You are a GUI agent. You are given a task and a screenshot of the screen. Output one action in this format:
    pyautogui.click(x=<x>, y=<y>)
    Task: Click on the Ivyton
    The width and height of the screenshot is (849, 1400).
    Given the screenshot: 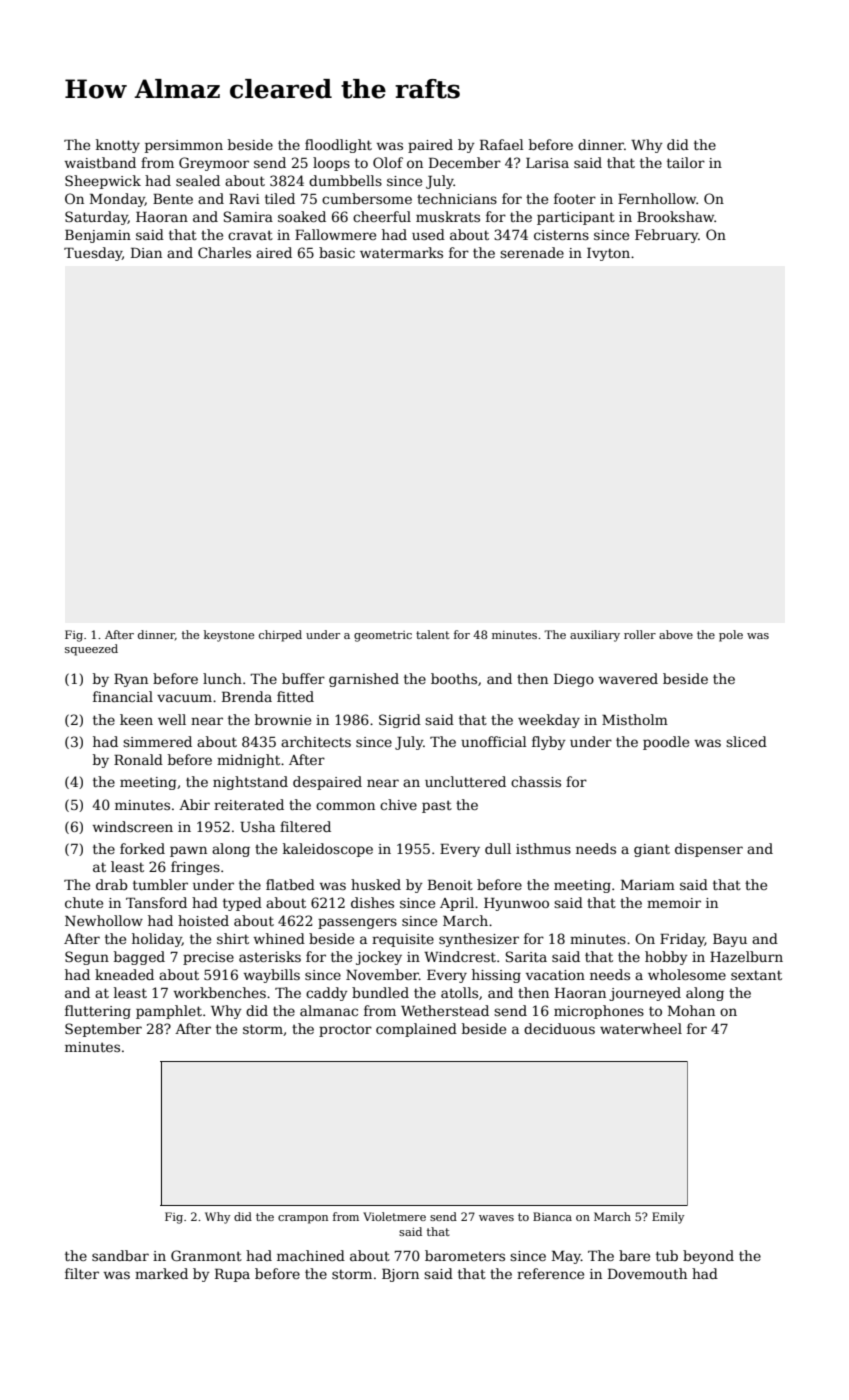 What is the action you would take?
    pyautogui.click(x=608, y=254)
